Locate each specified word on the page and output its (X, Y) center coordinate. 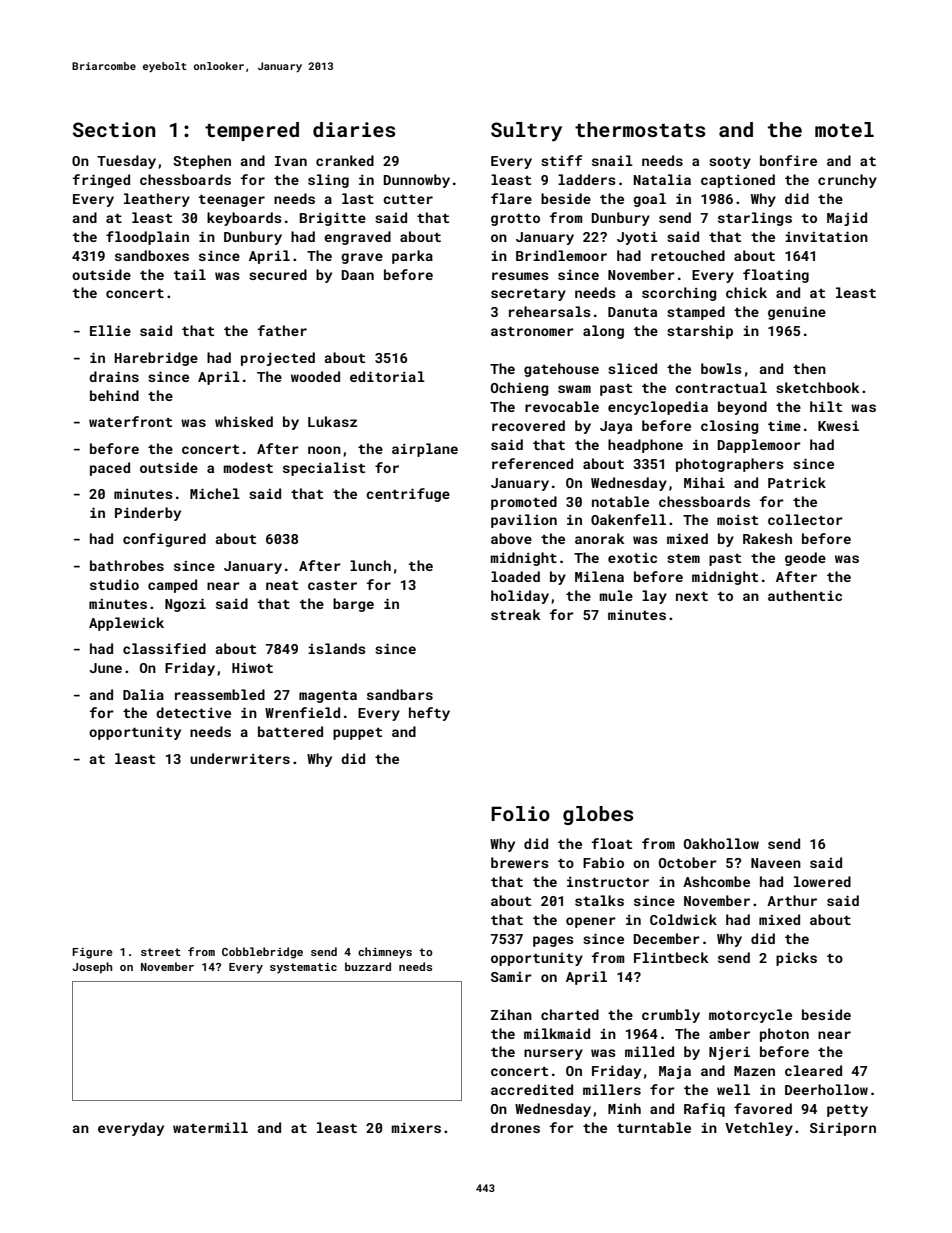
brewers (520, 862)
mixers (416, 1128)
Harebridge (156, 359)
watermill (210, 1127)
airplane (425, 450)
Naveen (776, 863)
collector (805, 519)
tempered (252, 131)
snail (612, 160)
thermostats (640, 129)
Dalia (143, 694)
